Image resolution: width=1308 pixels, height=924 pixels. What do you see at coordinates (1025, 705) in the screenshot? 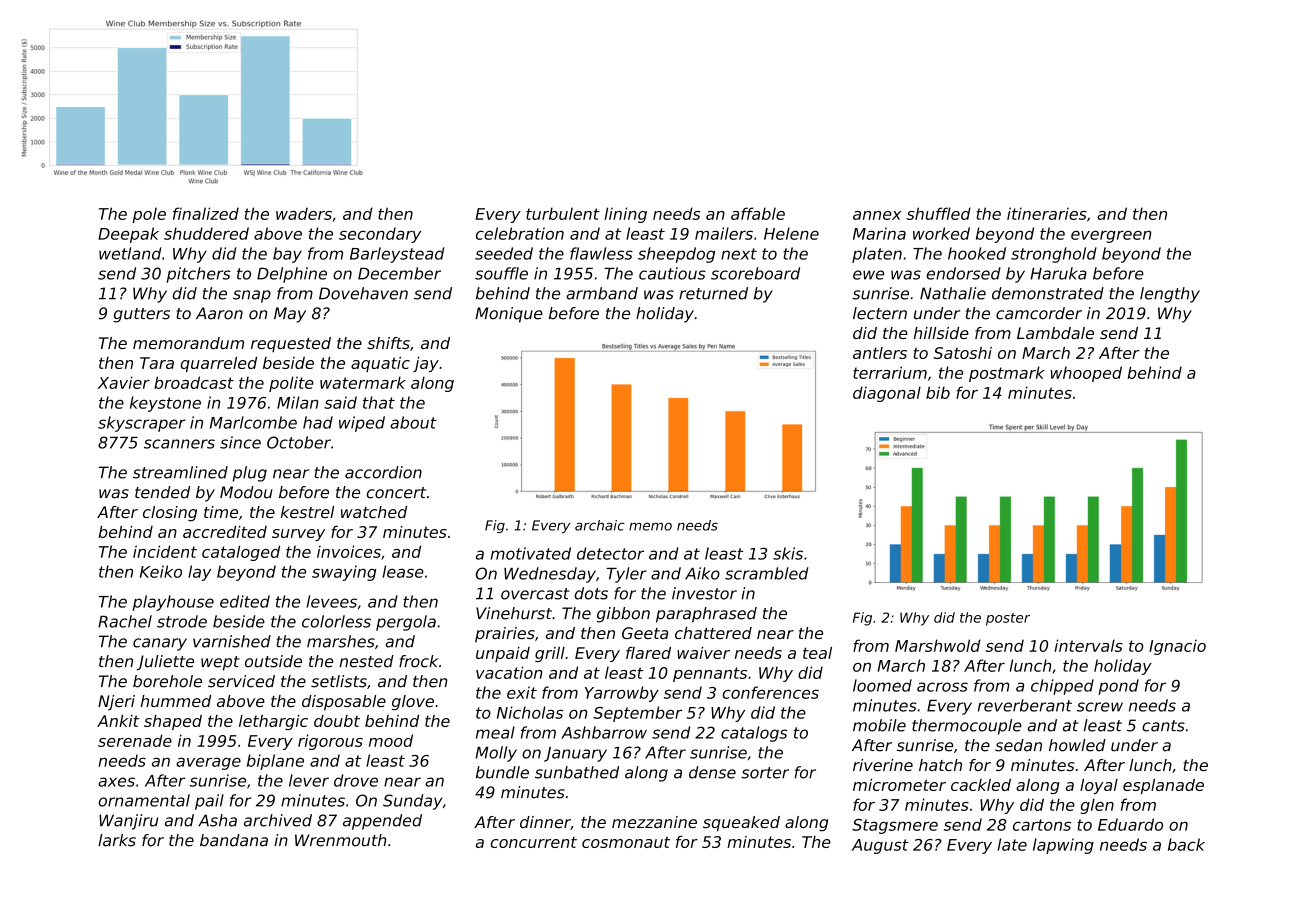
I see `reverberant` at bounding box center [1025, 705].
